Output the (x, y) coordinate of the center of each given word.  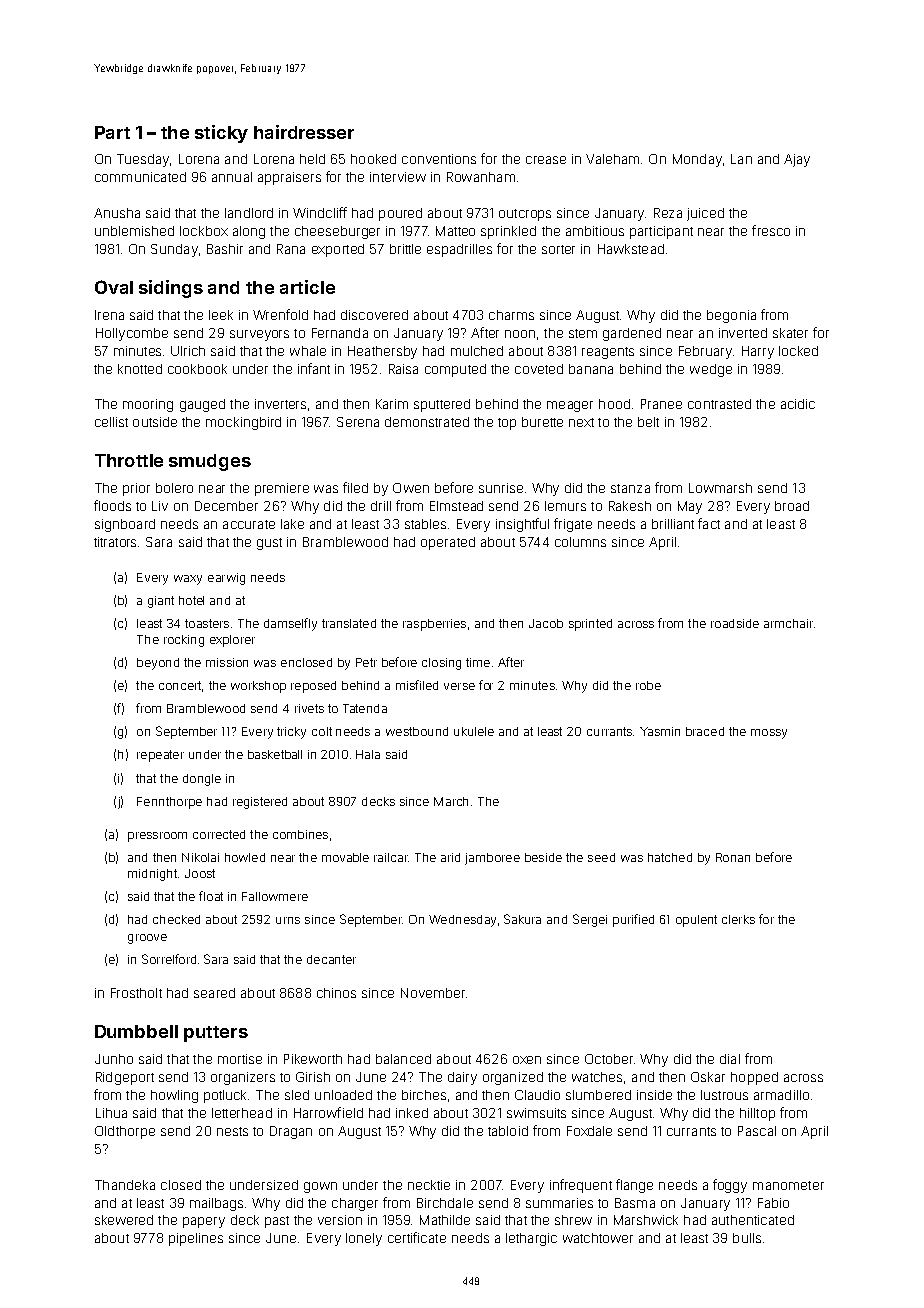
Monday (697, 160)
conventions (439, 159)
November (433, 993)
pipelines (196, 1239)
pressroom (157, 837)
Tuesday (143, 160)
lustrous (724, 1095)
